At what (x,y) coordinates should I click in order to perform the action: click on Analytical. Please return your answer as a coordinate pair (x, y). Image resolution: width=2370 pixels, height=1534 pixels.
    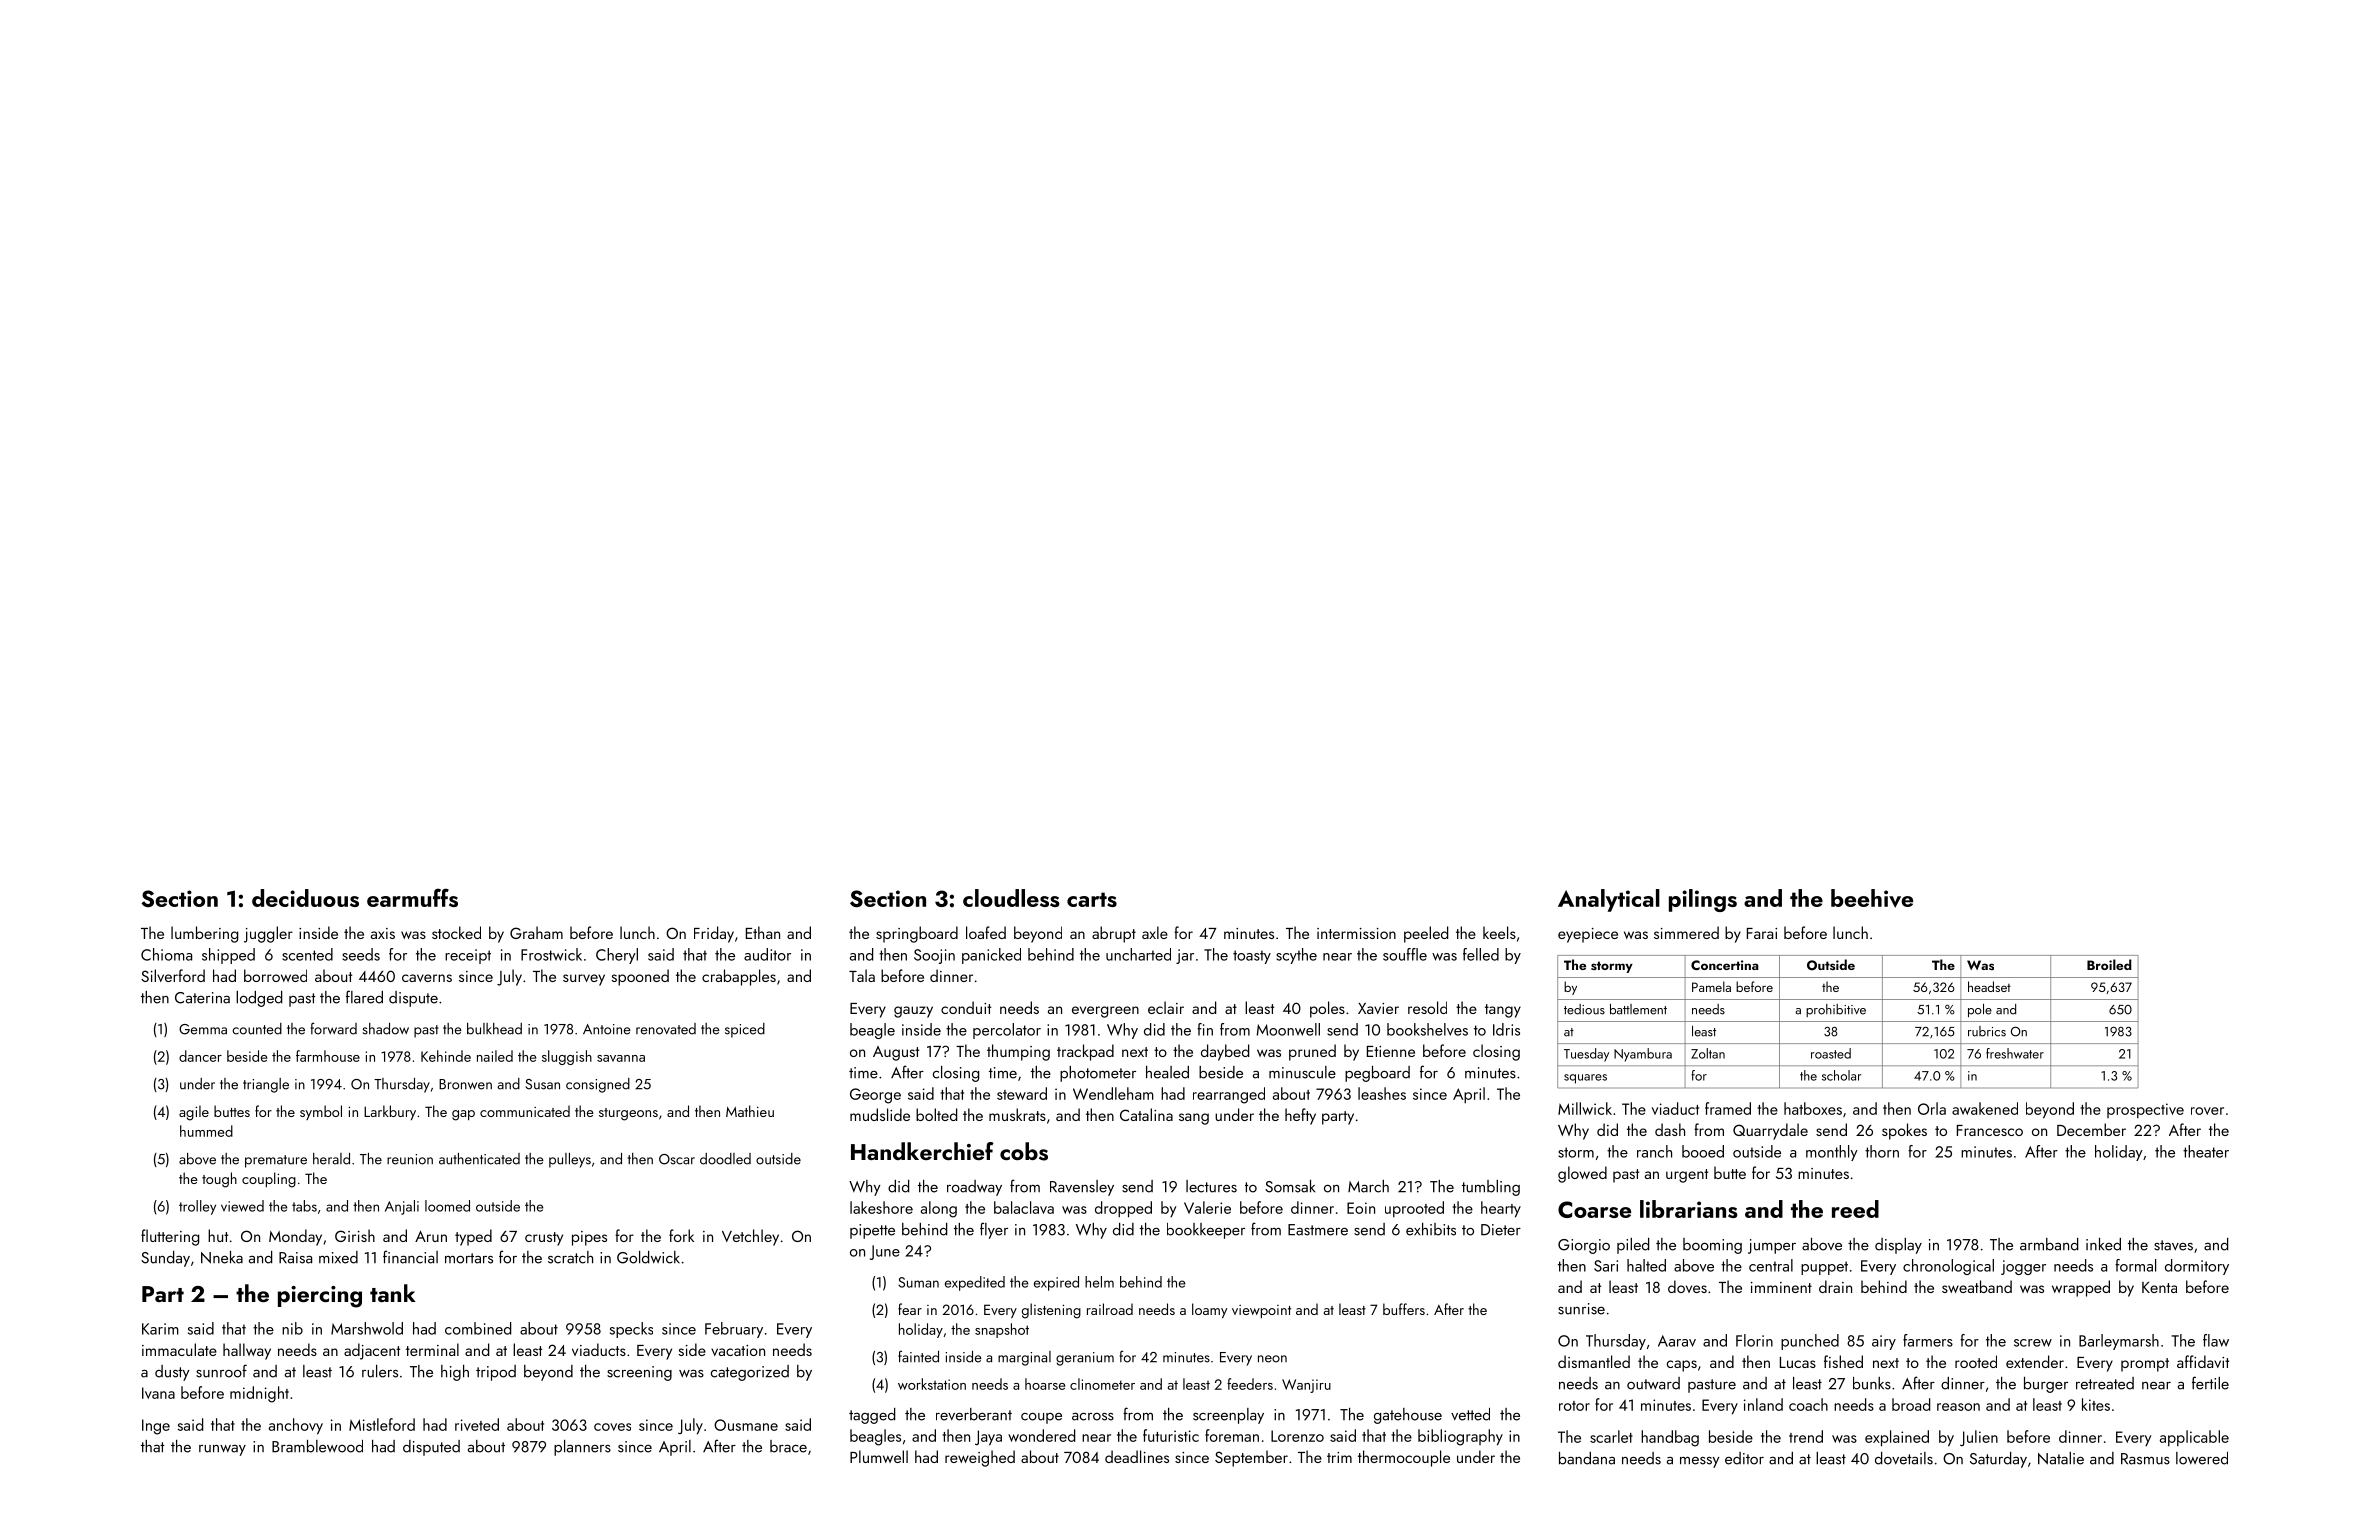
    Looking at the image, I should click on (1609, 900).
